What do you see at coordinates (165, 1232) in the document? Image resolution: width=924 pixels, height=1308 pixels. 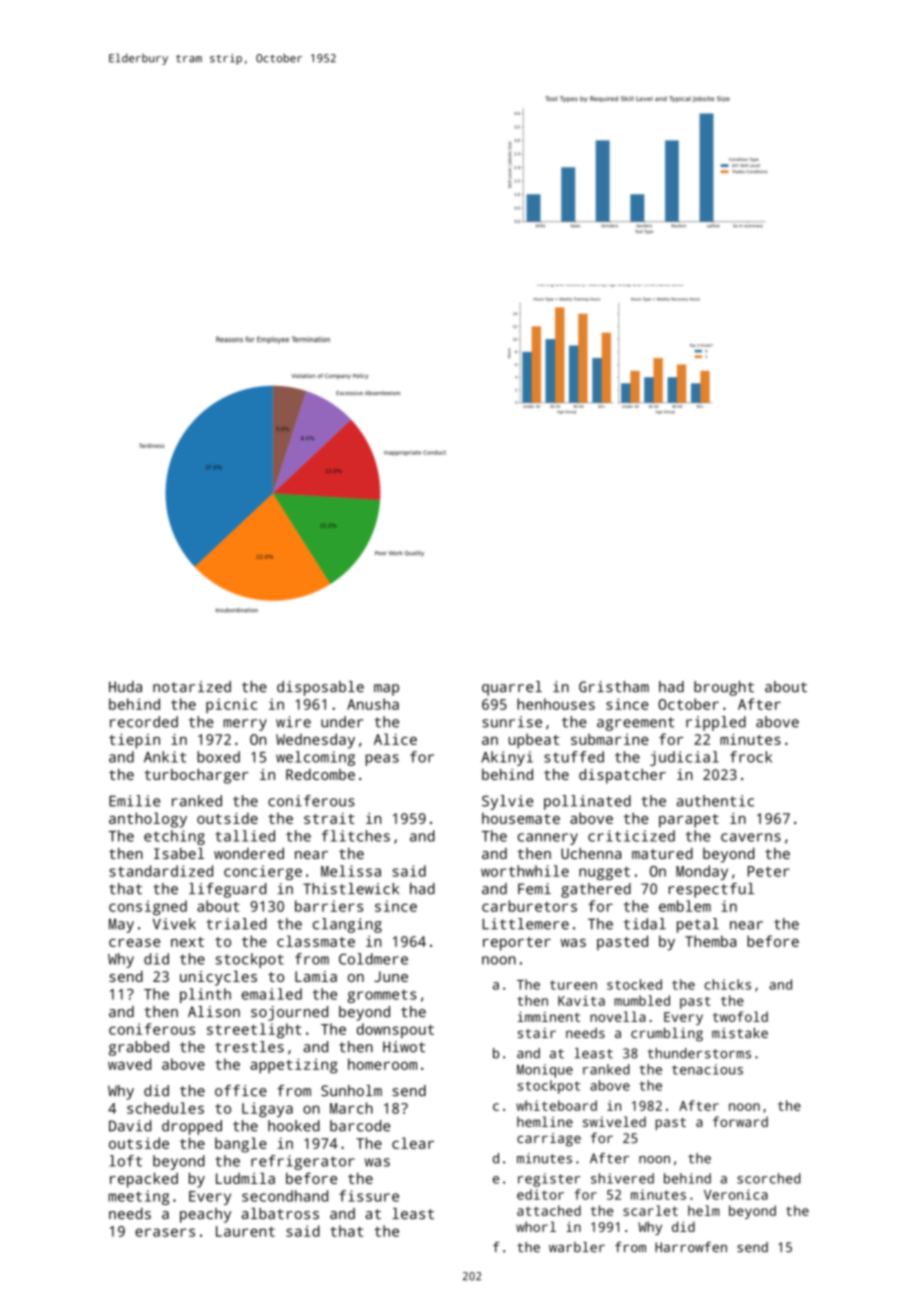 I see `erasers` at bounding box center [165, 1232].
